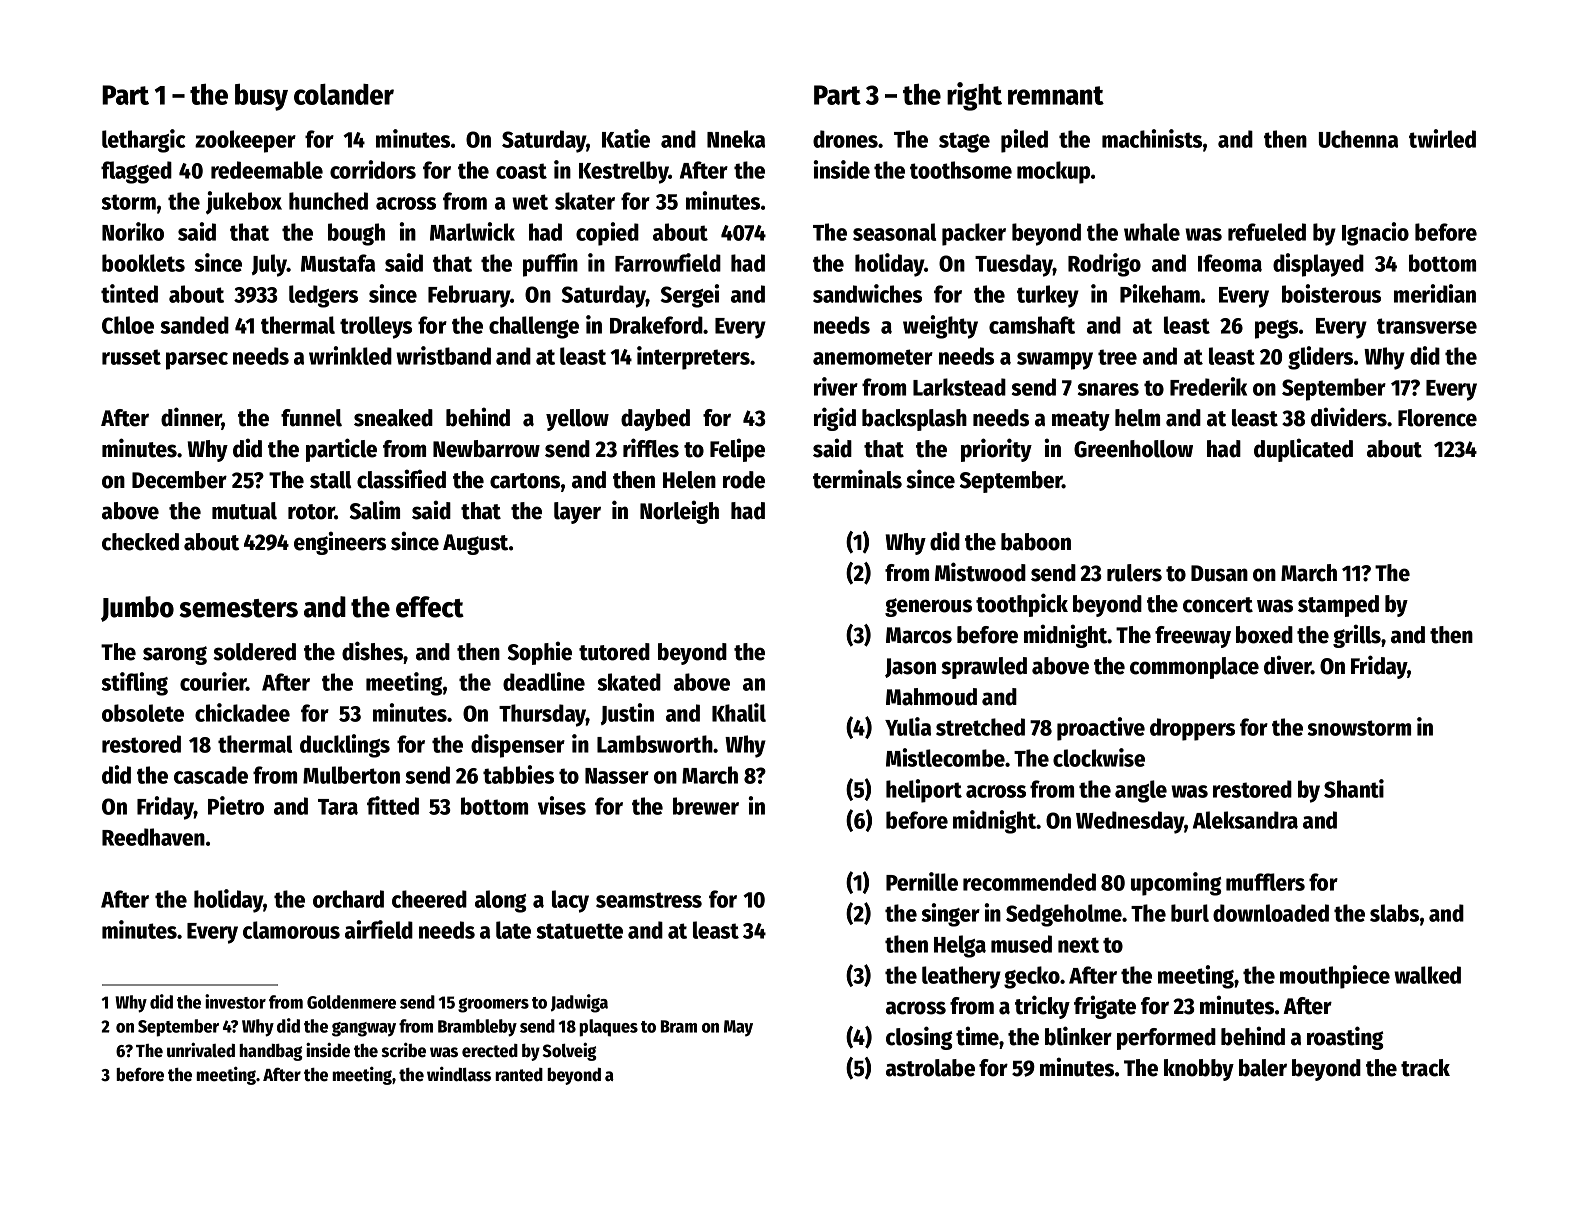  What do you see at coordinates (270, 1052) in the document?
I see `handbag` at bounding box center [270, 1052].
